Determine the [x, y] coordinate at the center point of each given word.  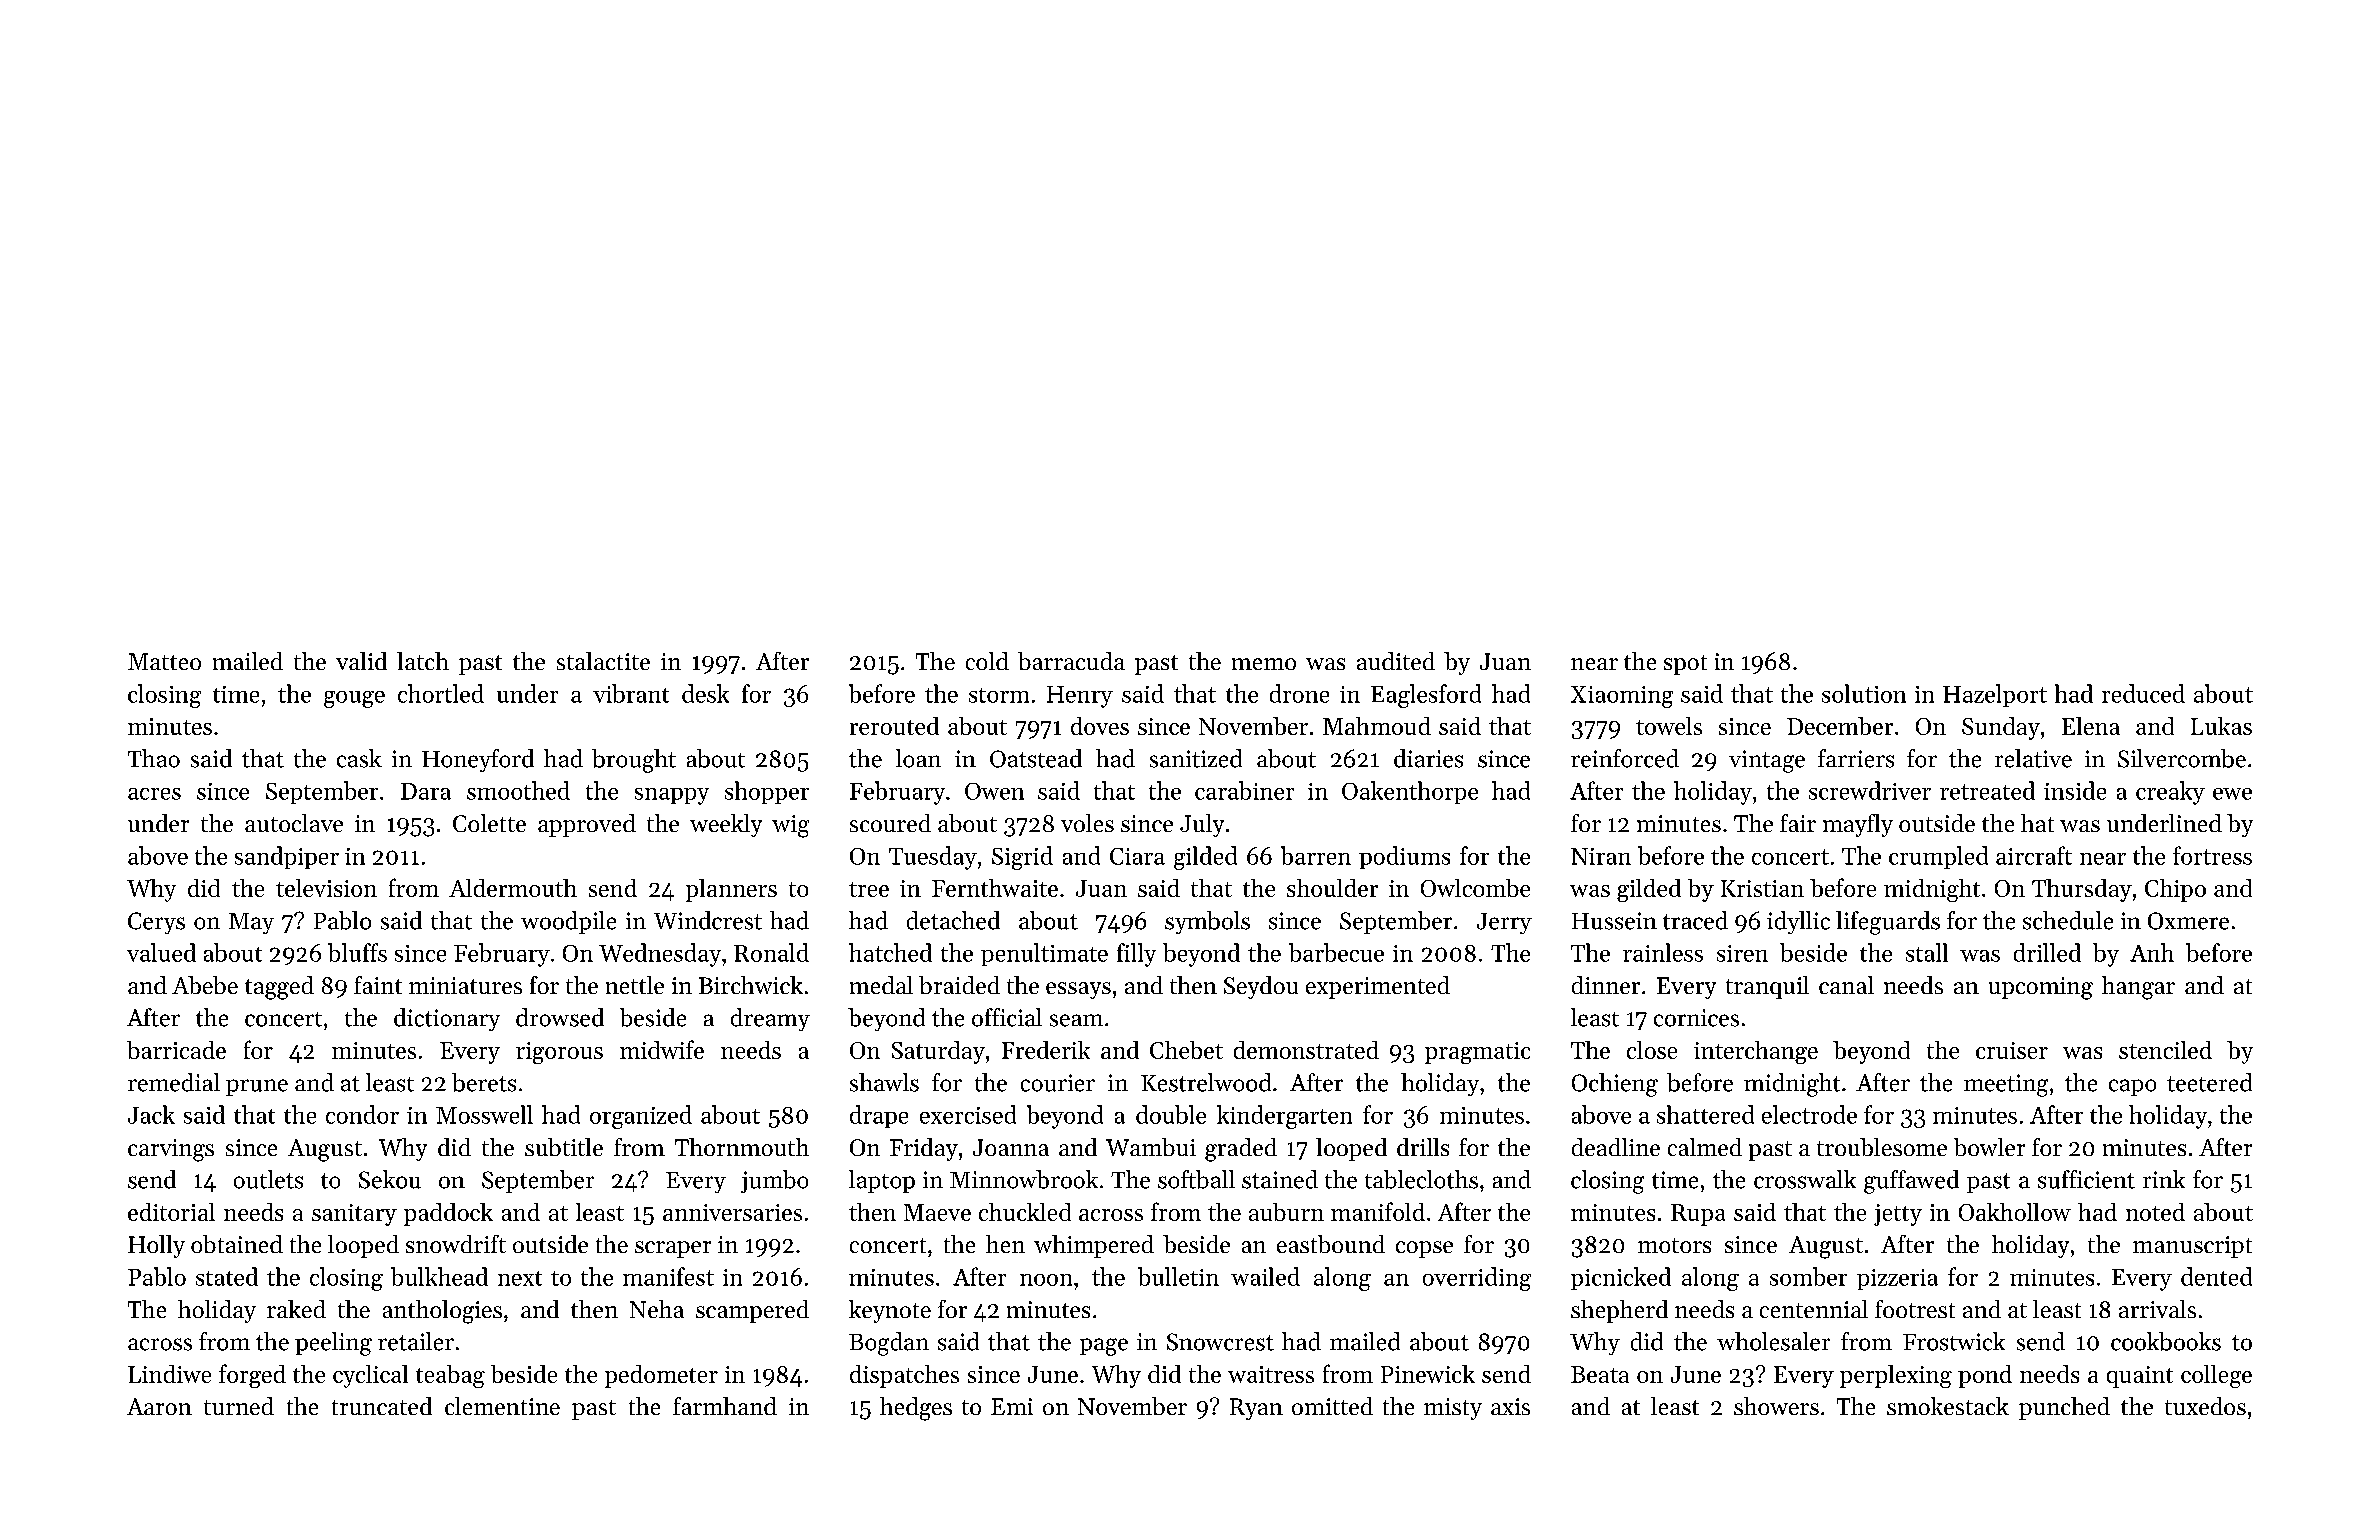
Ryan [1256, 1409]
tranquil [1767, 987]
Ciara [1137, 856]
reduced [2143, 693]
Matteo [164, 661]
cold [987, 661]
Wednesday [660, 955]
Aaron [159, 1406]
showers [1776, 1406]
